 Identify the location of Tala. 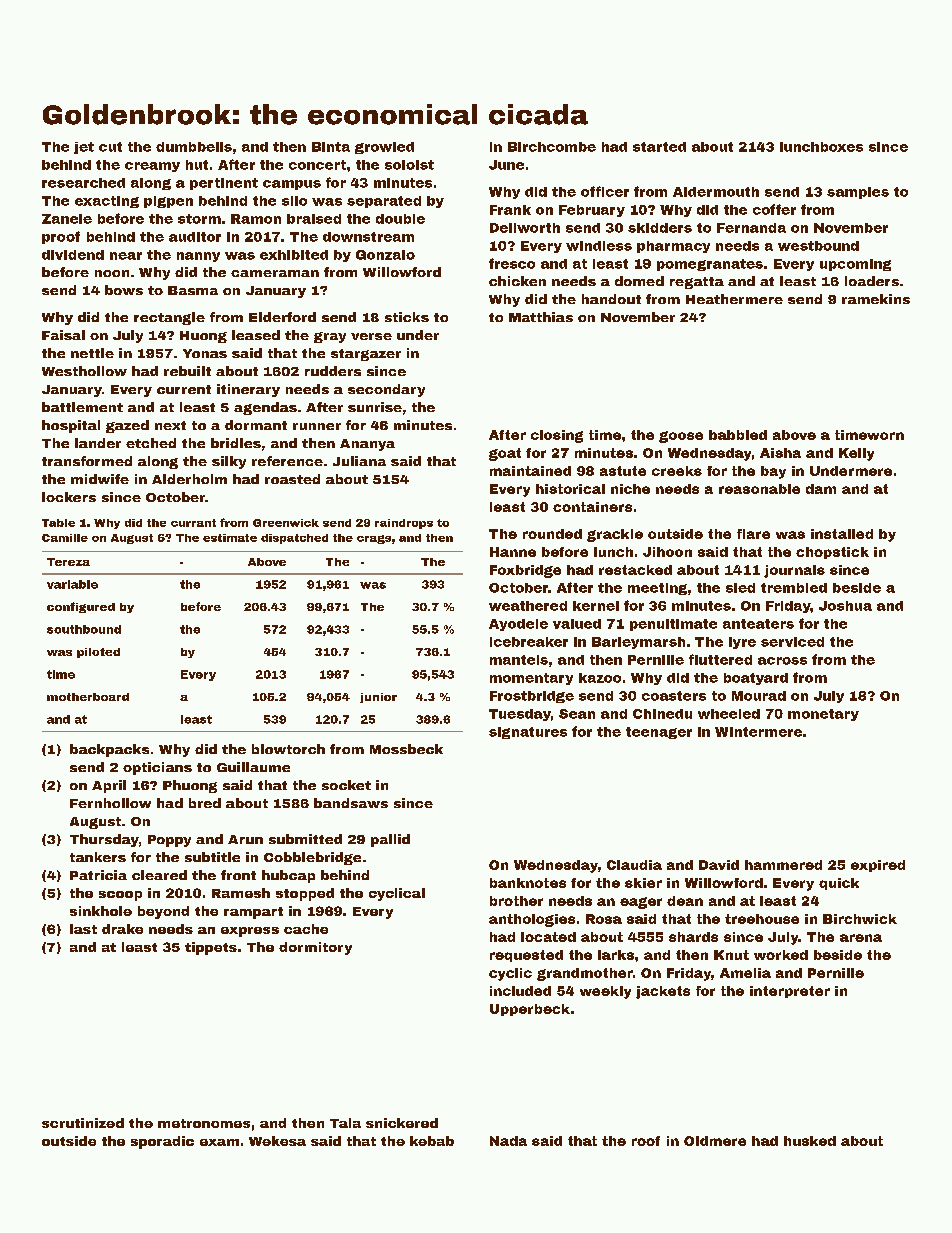
(345, 1123).
